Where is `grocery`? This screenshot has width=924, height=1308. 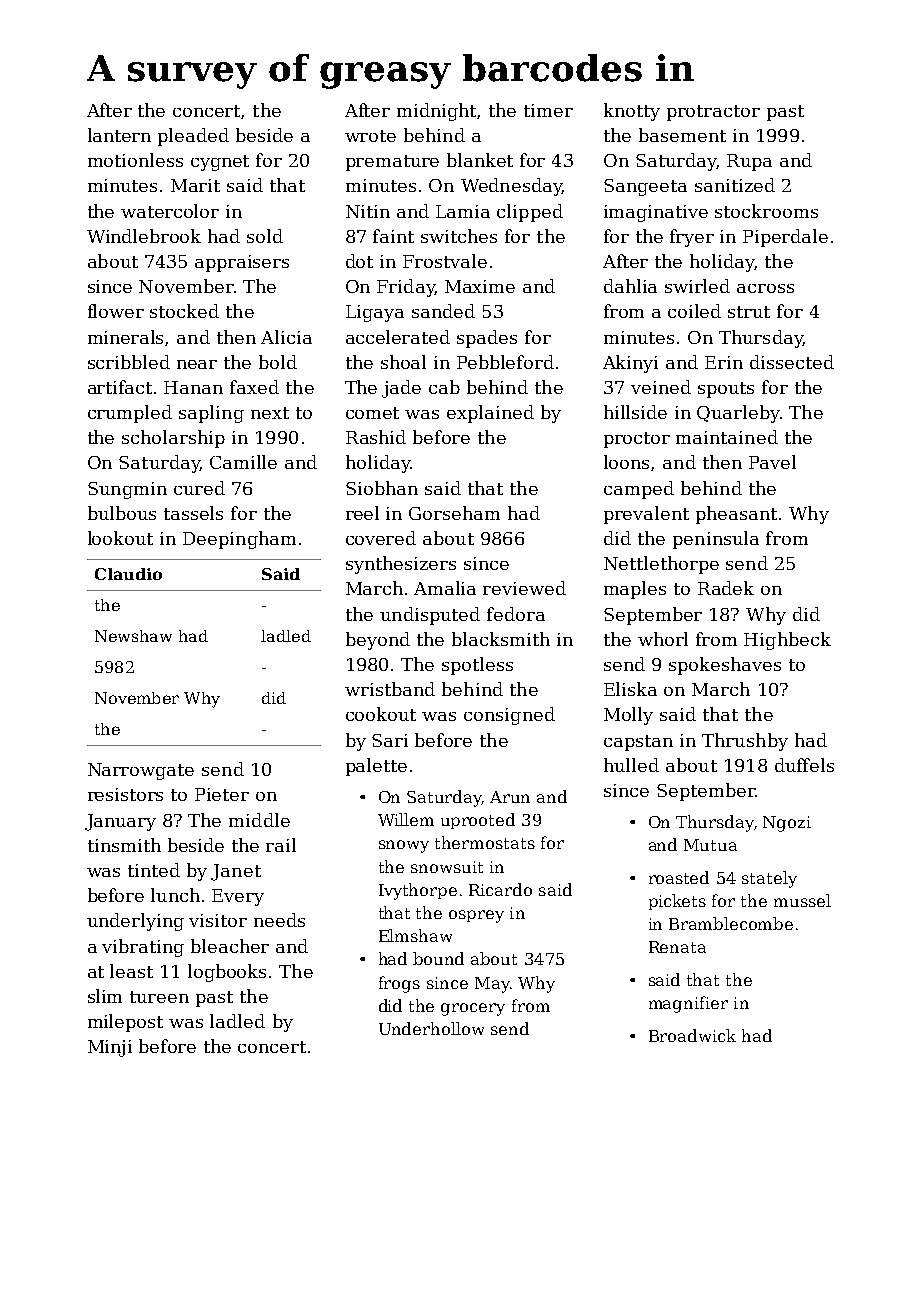 grocery is located at coordinates (473, 1009).
